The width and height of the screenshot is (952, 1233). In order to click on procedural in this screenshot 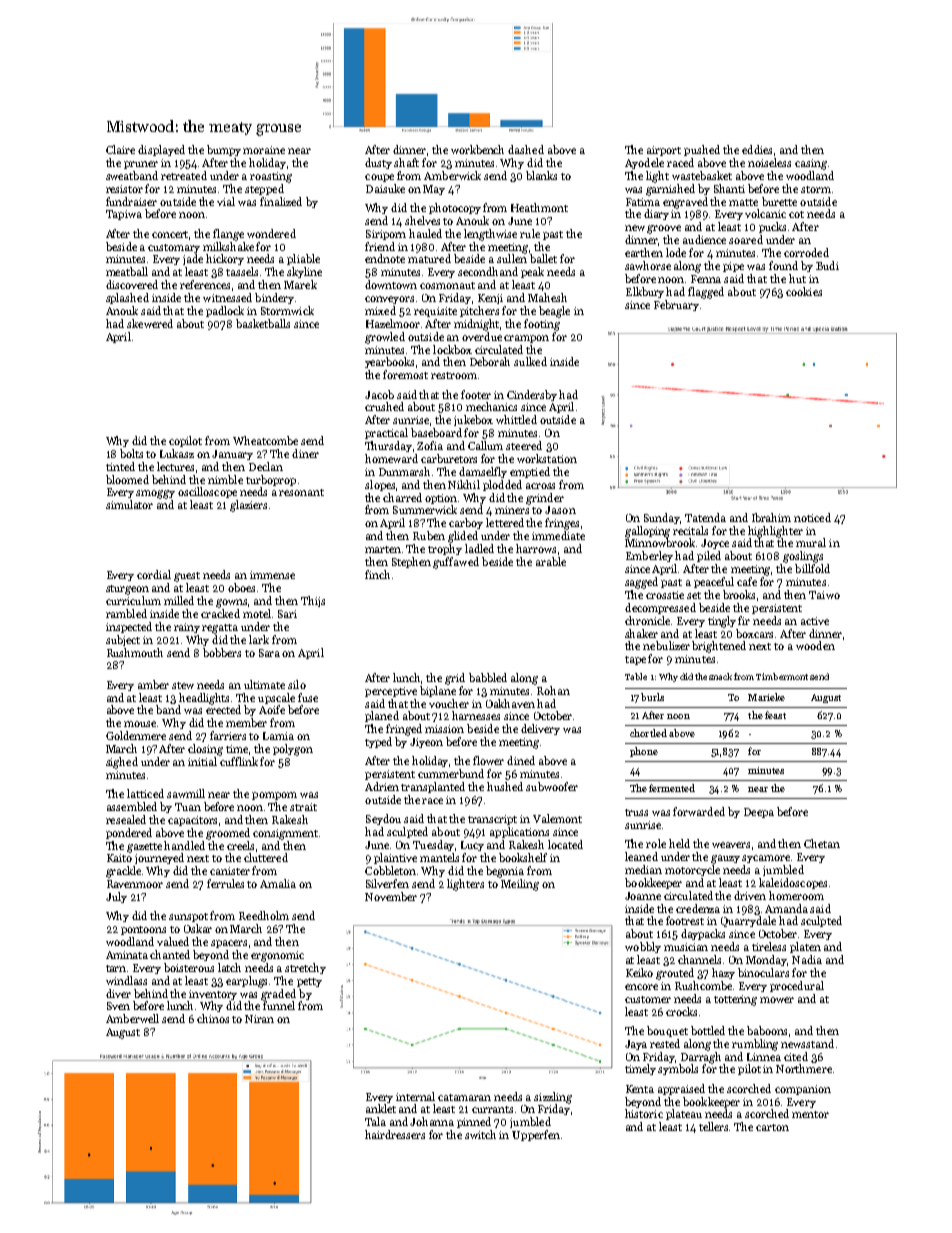, I will do `click(797, 986)`.
